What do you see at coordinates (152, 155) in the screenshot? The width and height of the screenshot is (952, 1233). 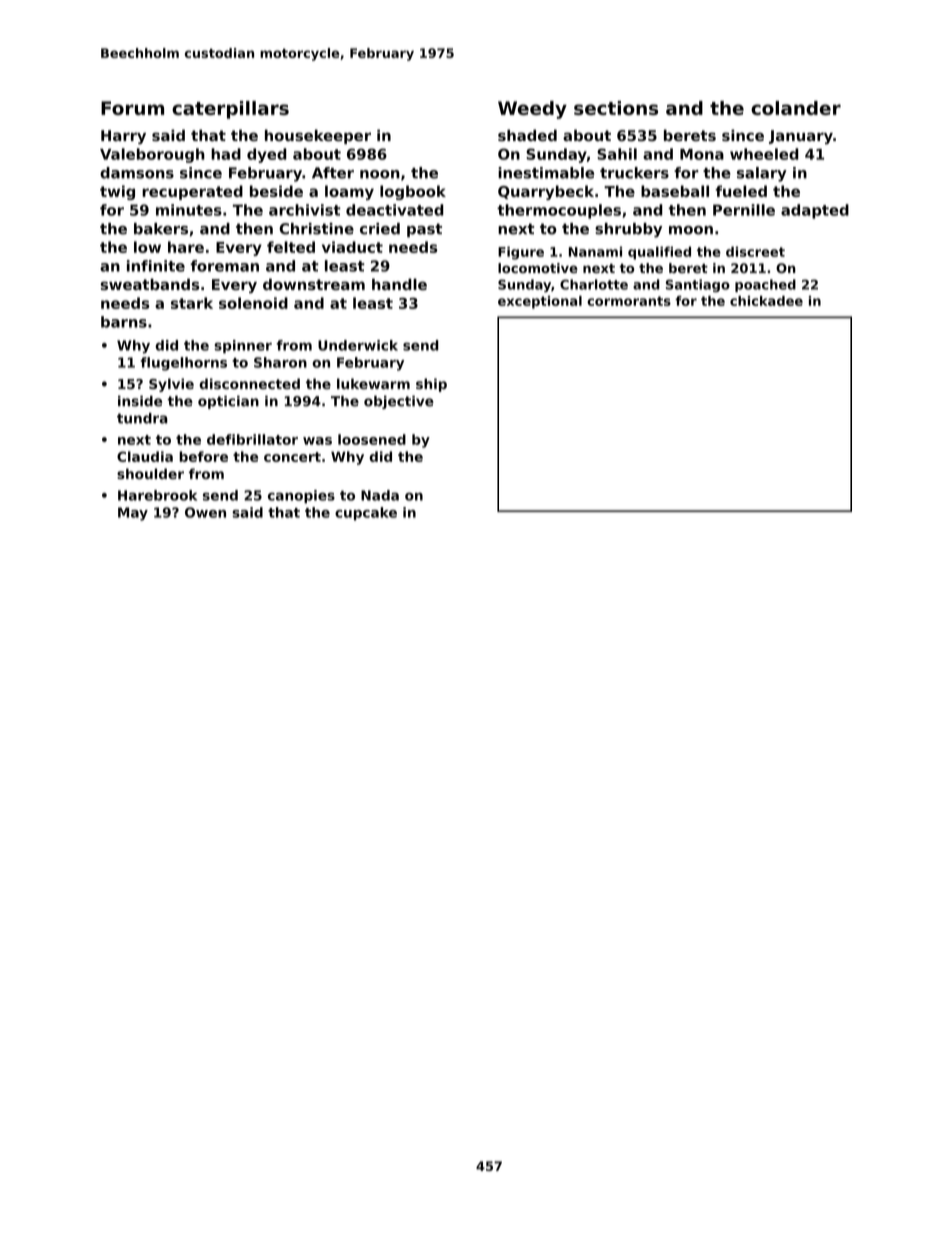 I see `Valeborough` at bounding box center [152, 155].
